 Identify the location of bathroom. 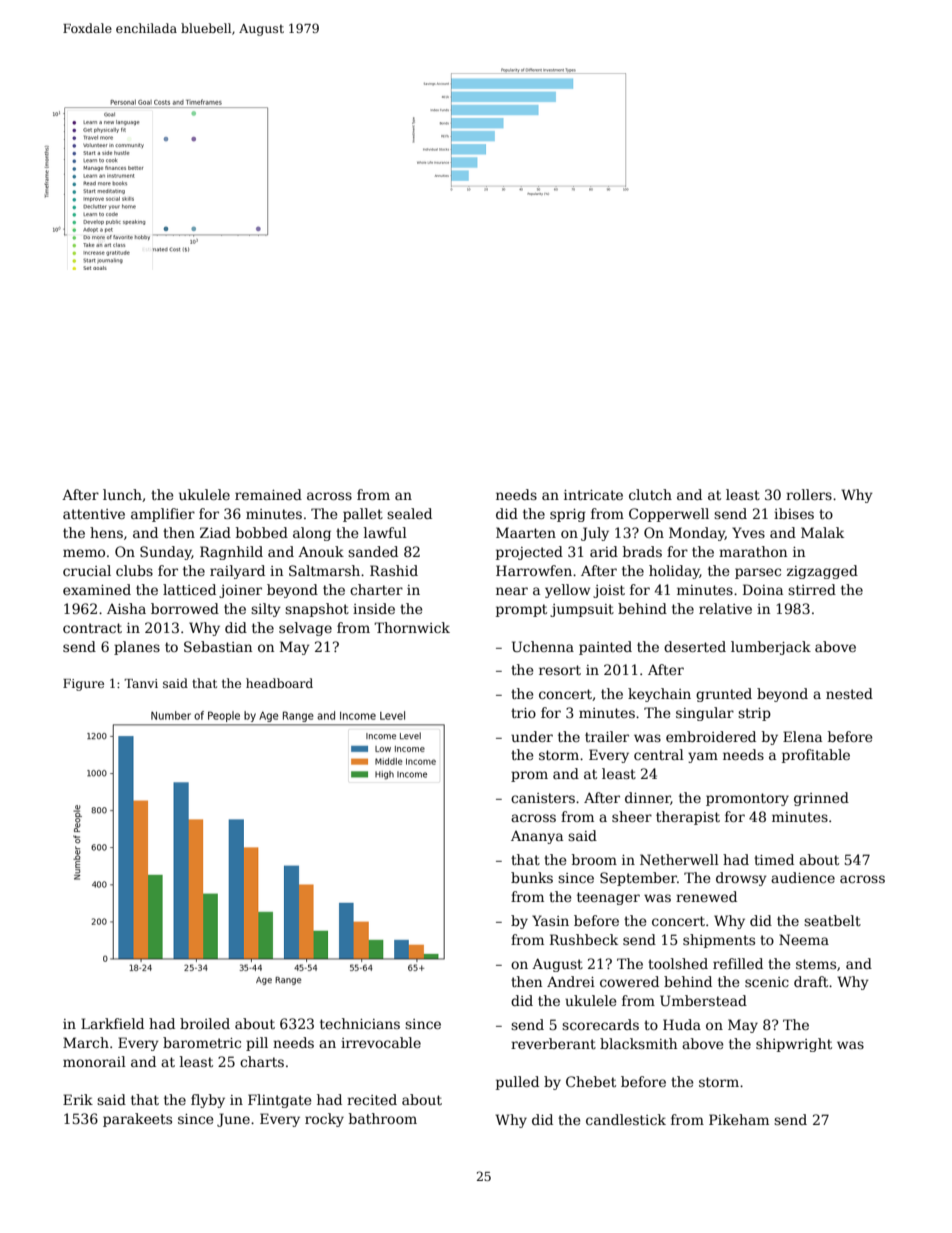
(383, 1118).
